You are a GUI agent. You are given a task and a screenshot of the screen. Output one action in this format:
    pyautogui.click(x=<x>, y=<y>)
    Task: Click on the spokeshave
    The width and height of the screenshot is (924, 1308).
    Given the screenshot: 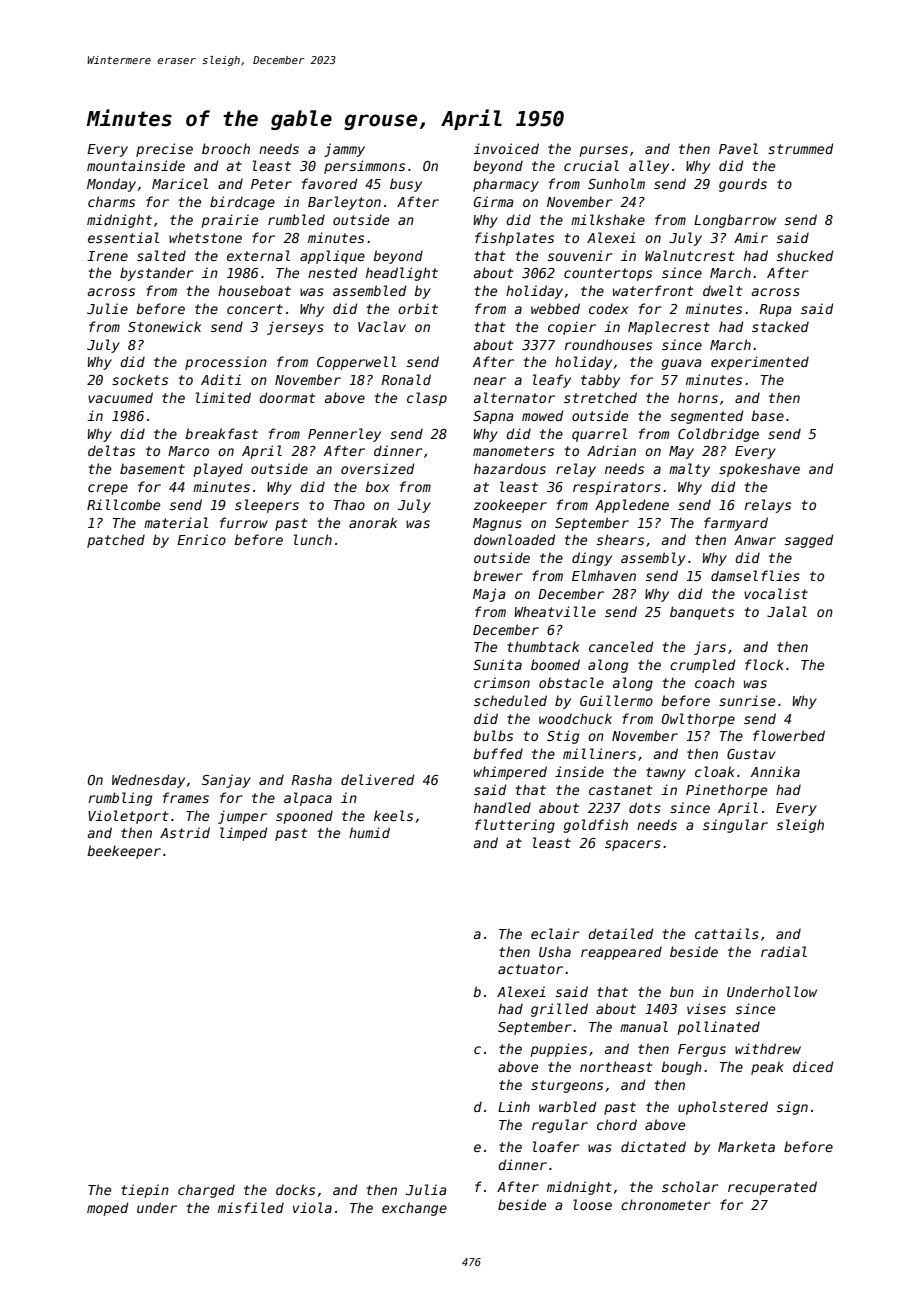 What is the action you would take?
    pyautogui.click(x=759, y=470)
